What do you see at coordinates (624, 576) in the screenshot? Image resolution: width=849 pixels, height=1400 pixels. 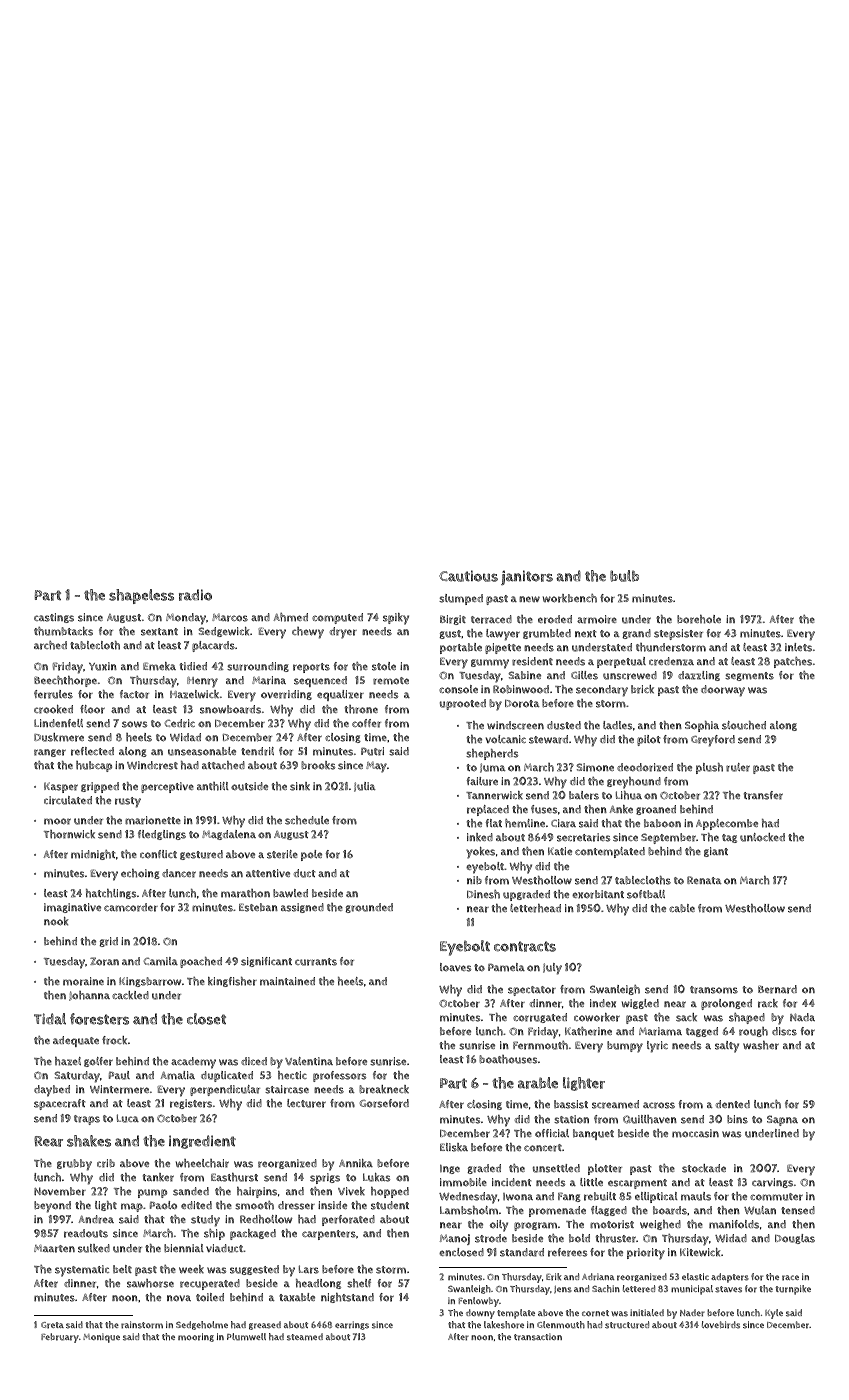 I see `bulb` at bounding box center [624, 576].
